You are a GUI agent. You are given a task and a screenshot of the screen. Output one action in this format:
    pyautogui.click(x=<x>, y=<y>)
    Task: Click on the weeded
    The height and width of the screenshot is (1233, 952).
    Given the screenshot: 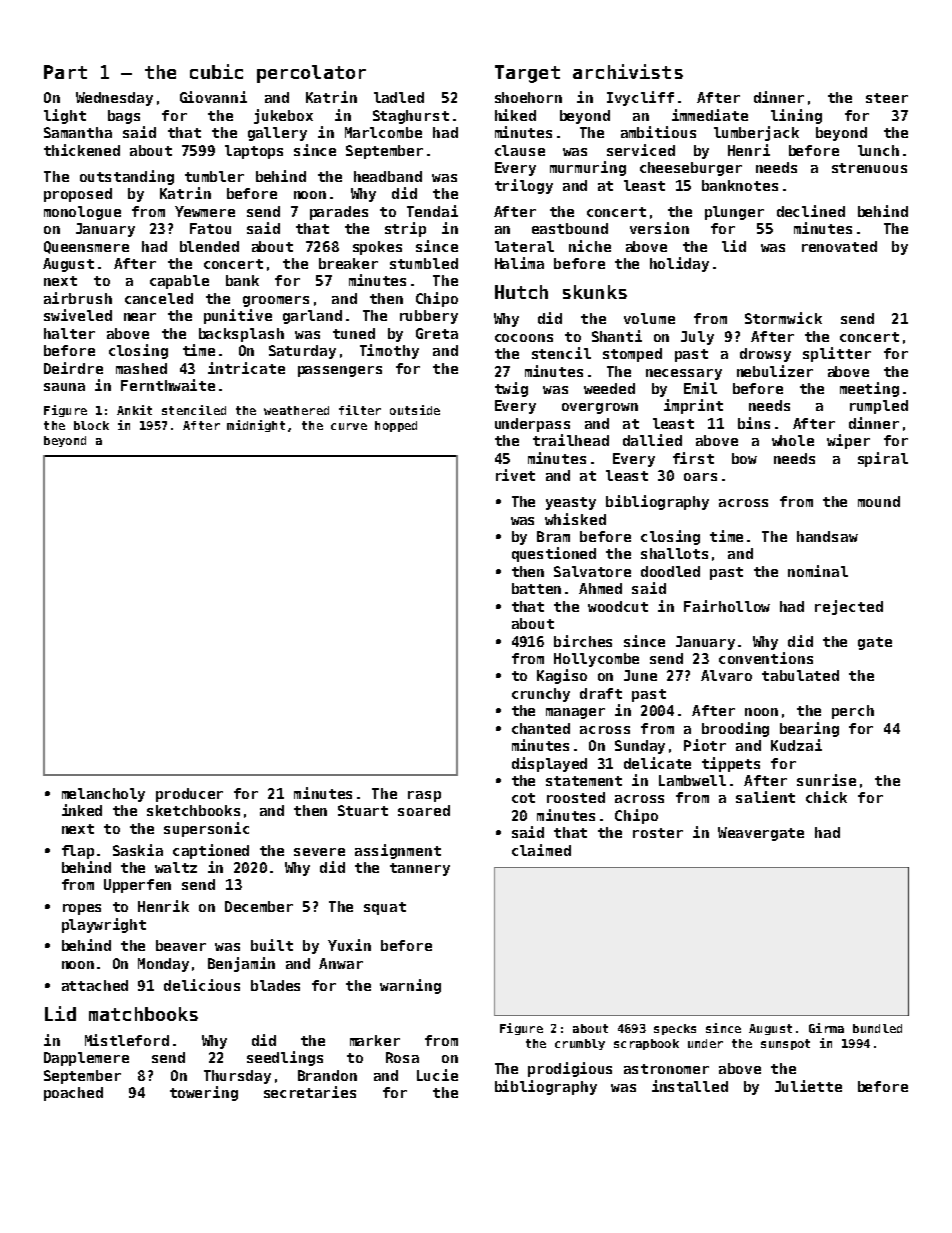 What is the action you would take?
    pyautogui.click(x=609, y=388)
